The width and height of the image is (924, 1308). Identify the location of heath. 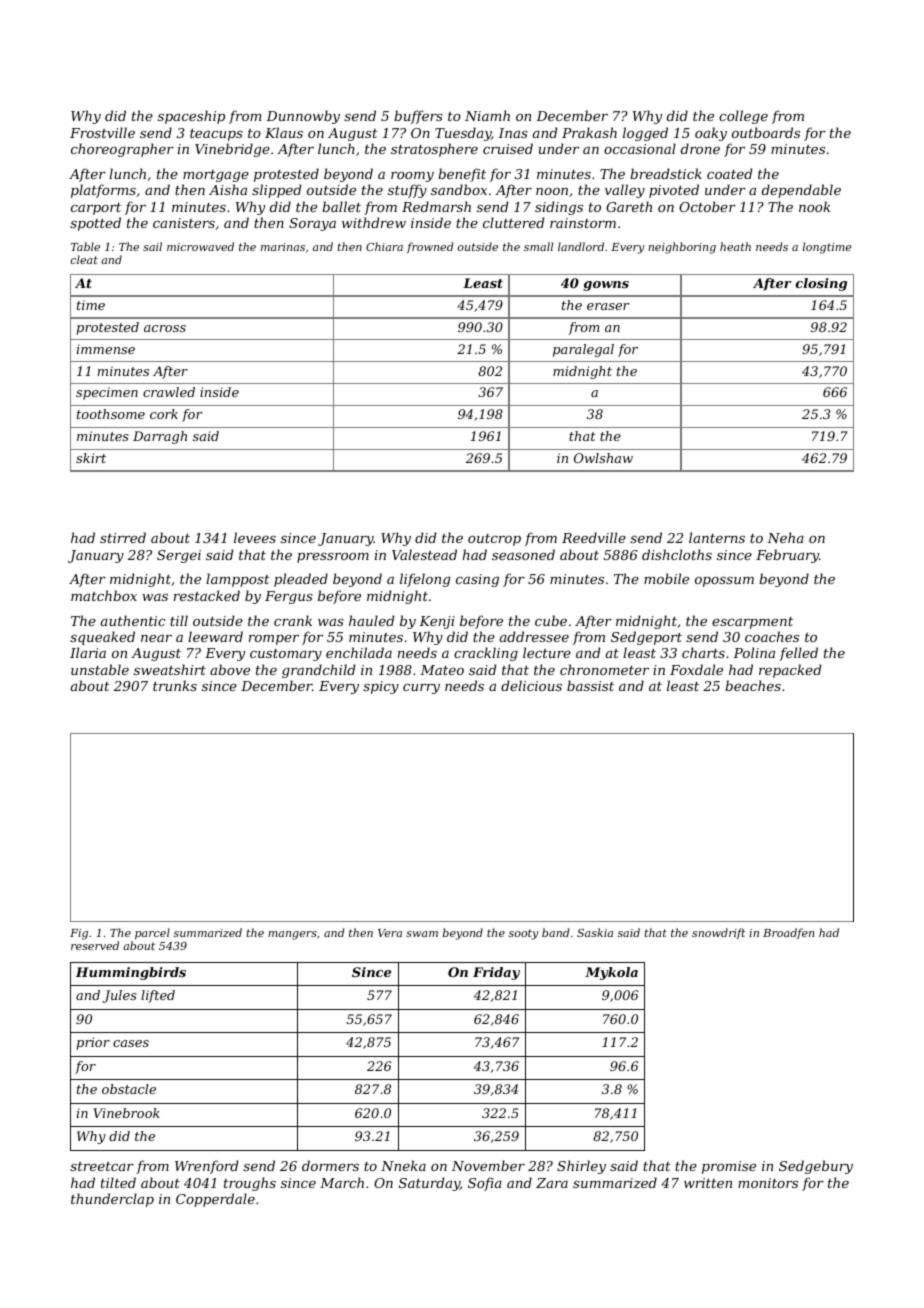
(735, 246).
